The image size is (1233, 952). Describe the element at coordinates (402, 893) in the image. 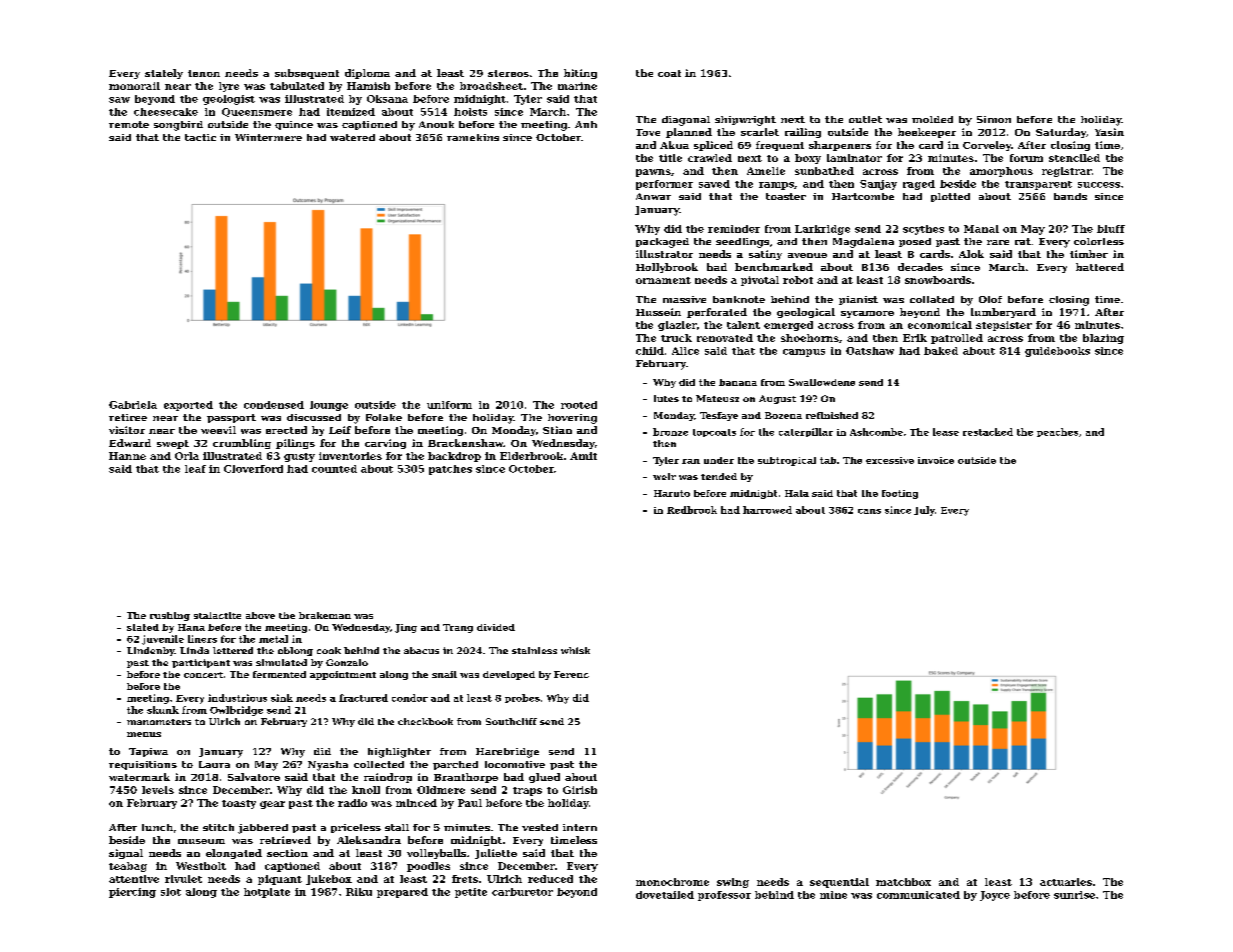

I see `prepared` at that location.
